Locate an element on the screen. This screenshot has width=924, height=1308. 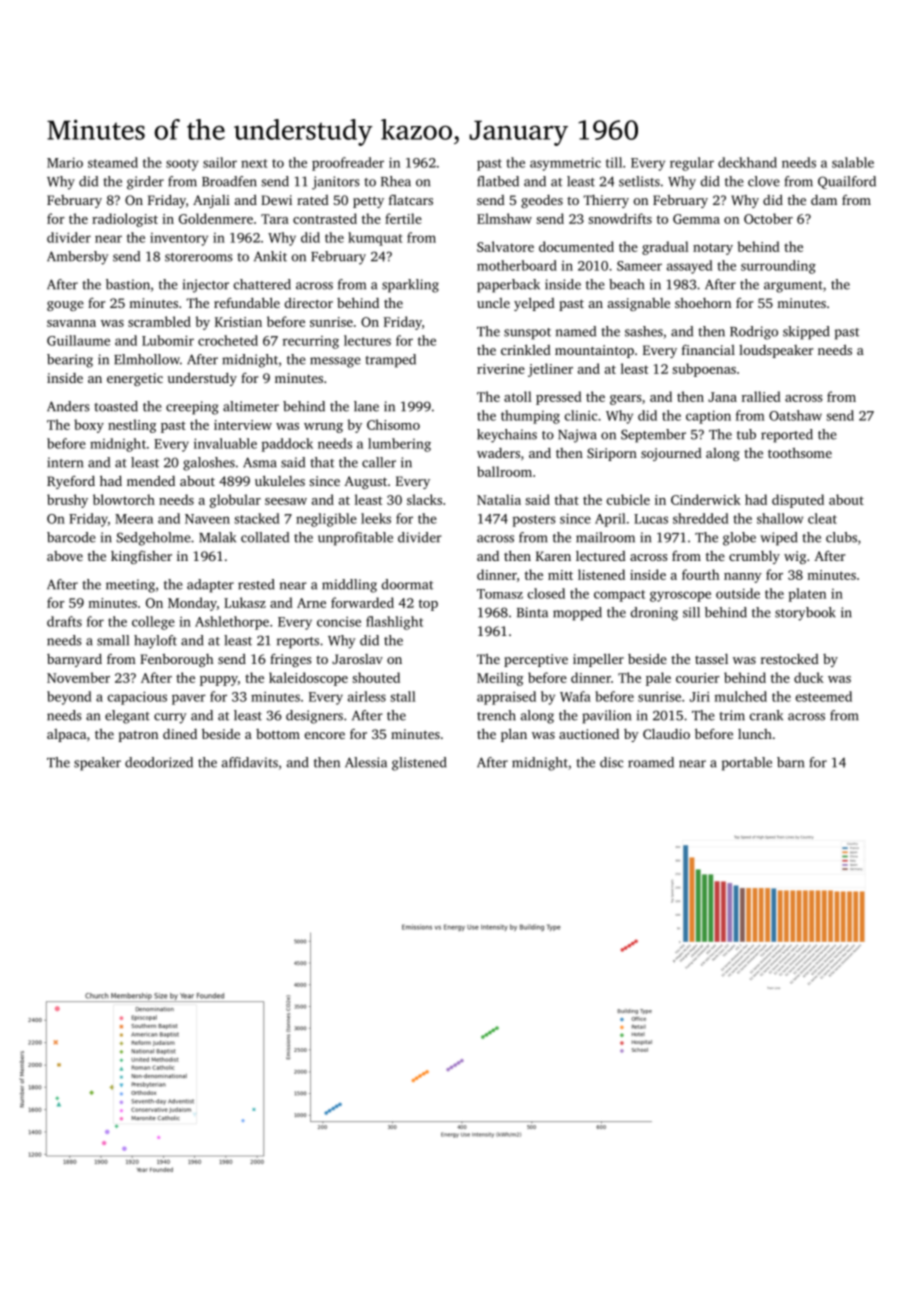
deodorized is located at coordinates (159, 762).
